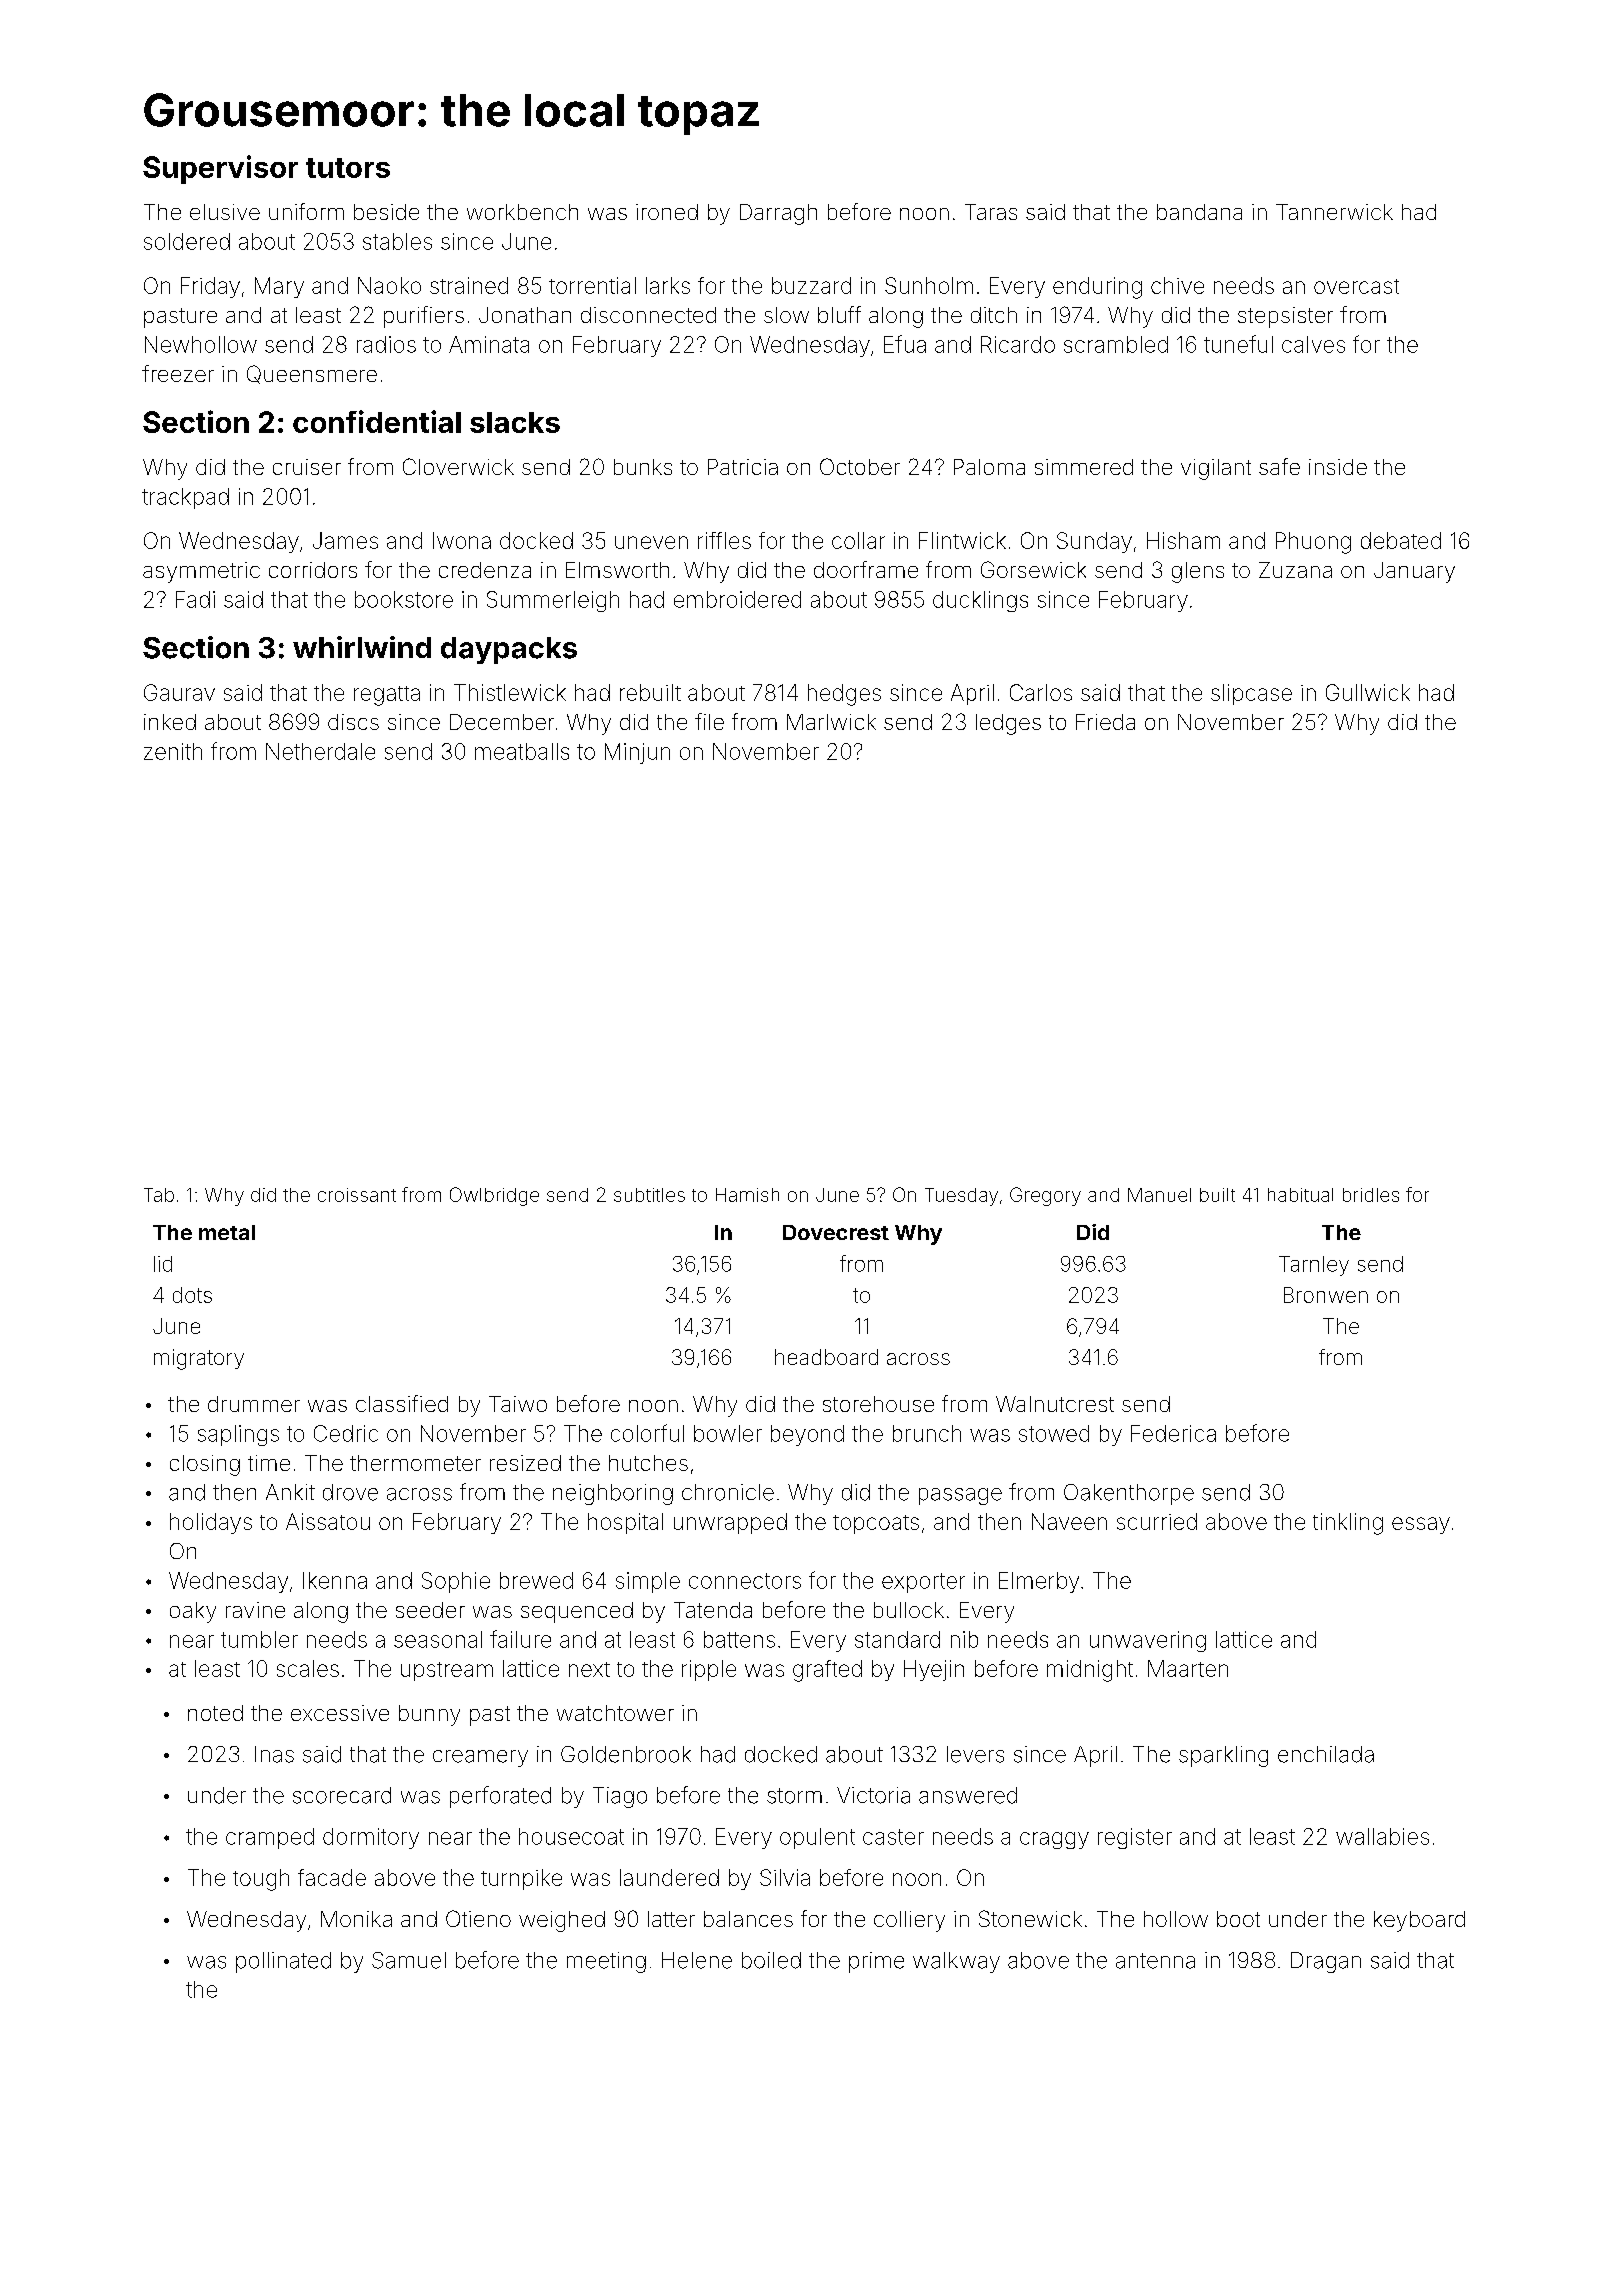  I want to click on bandana, so click(1199, 212).
